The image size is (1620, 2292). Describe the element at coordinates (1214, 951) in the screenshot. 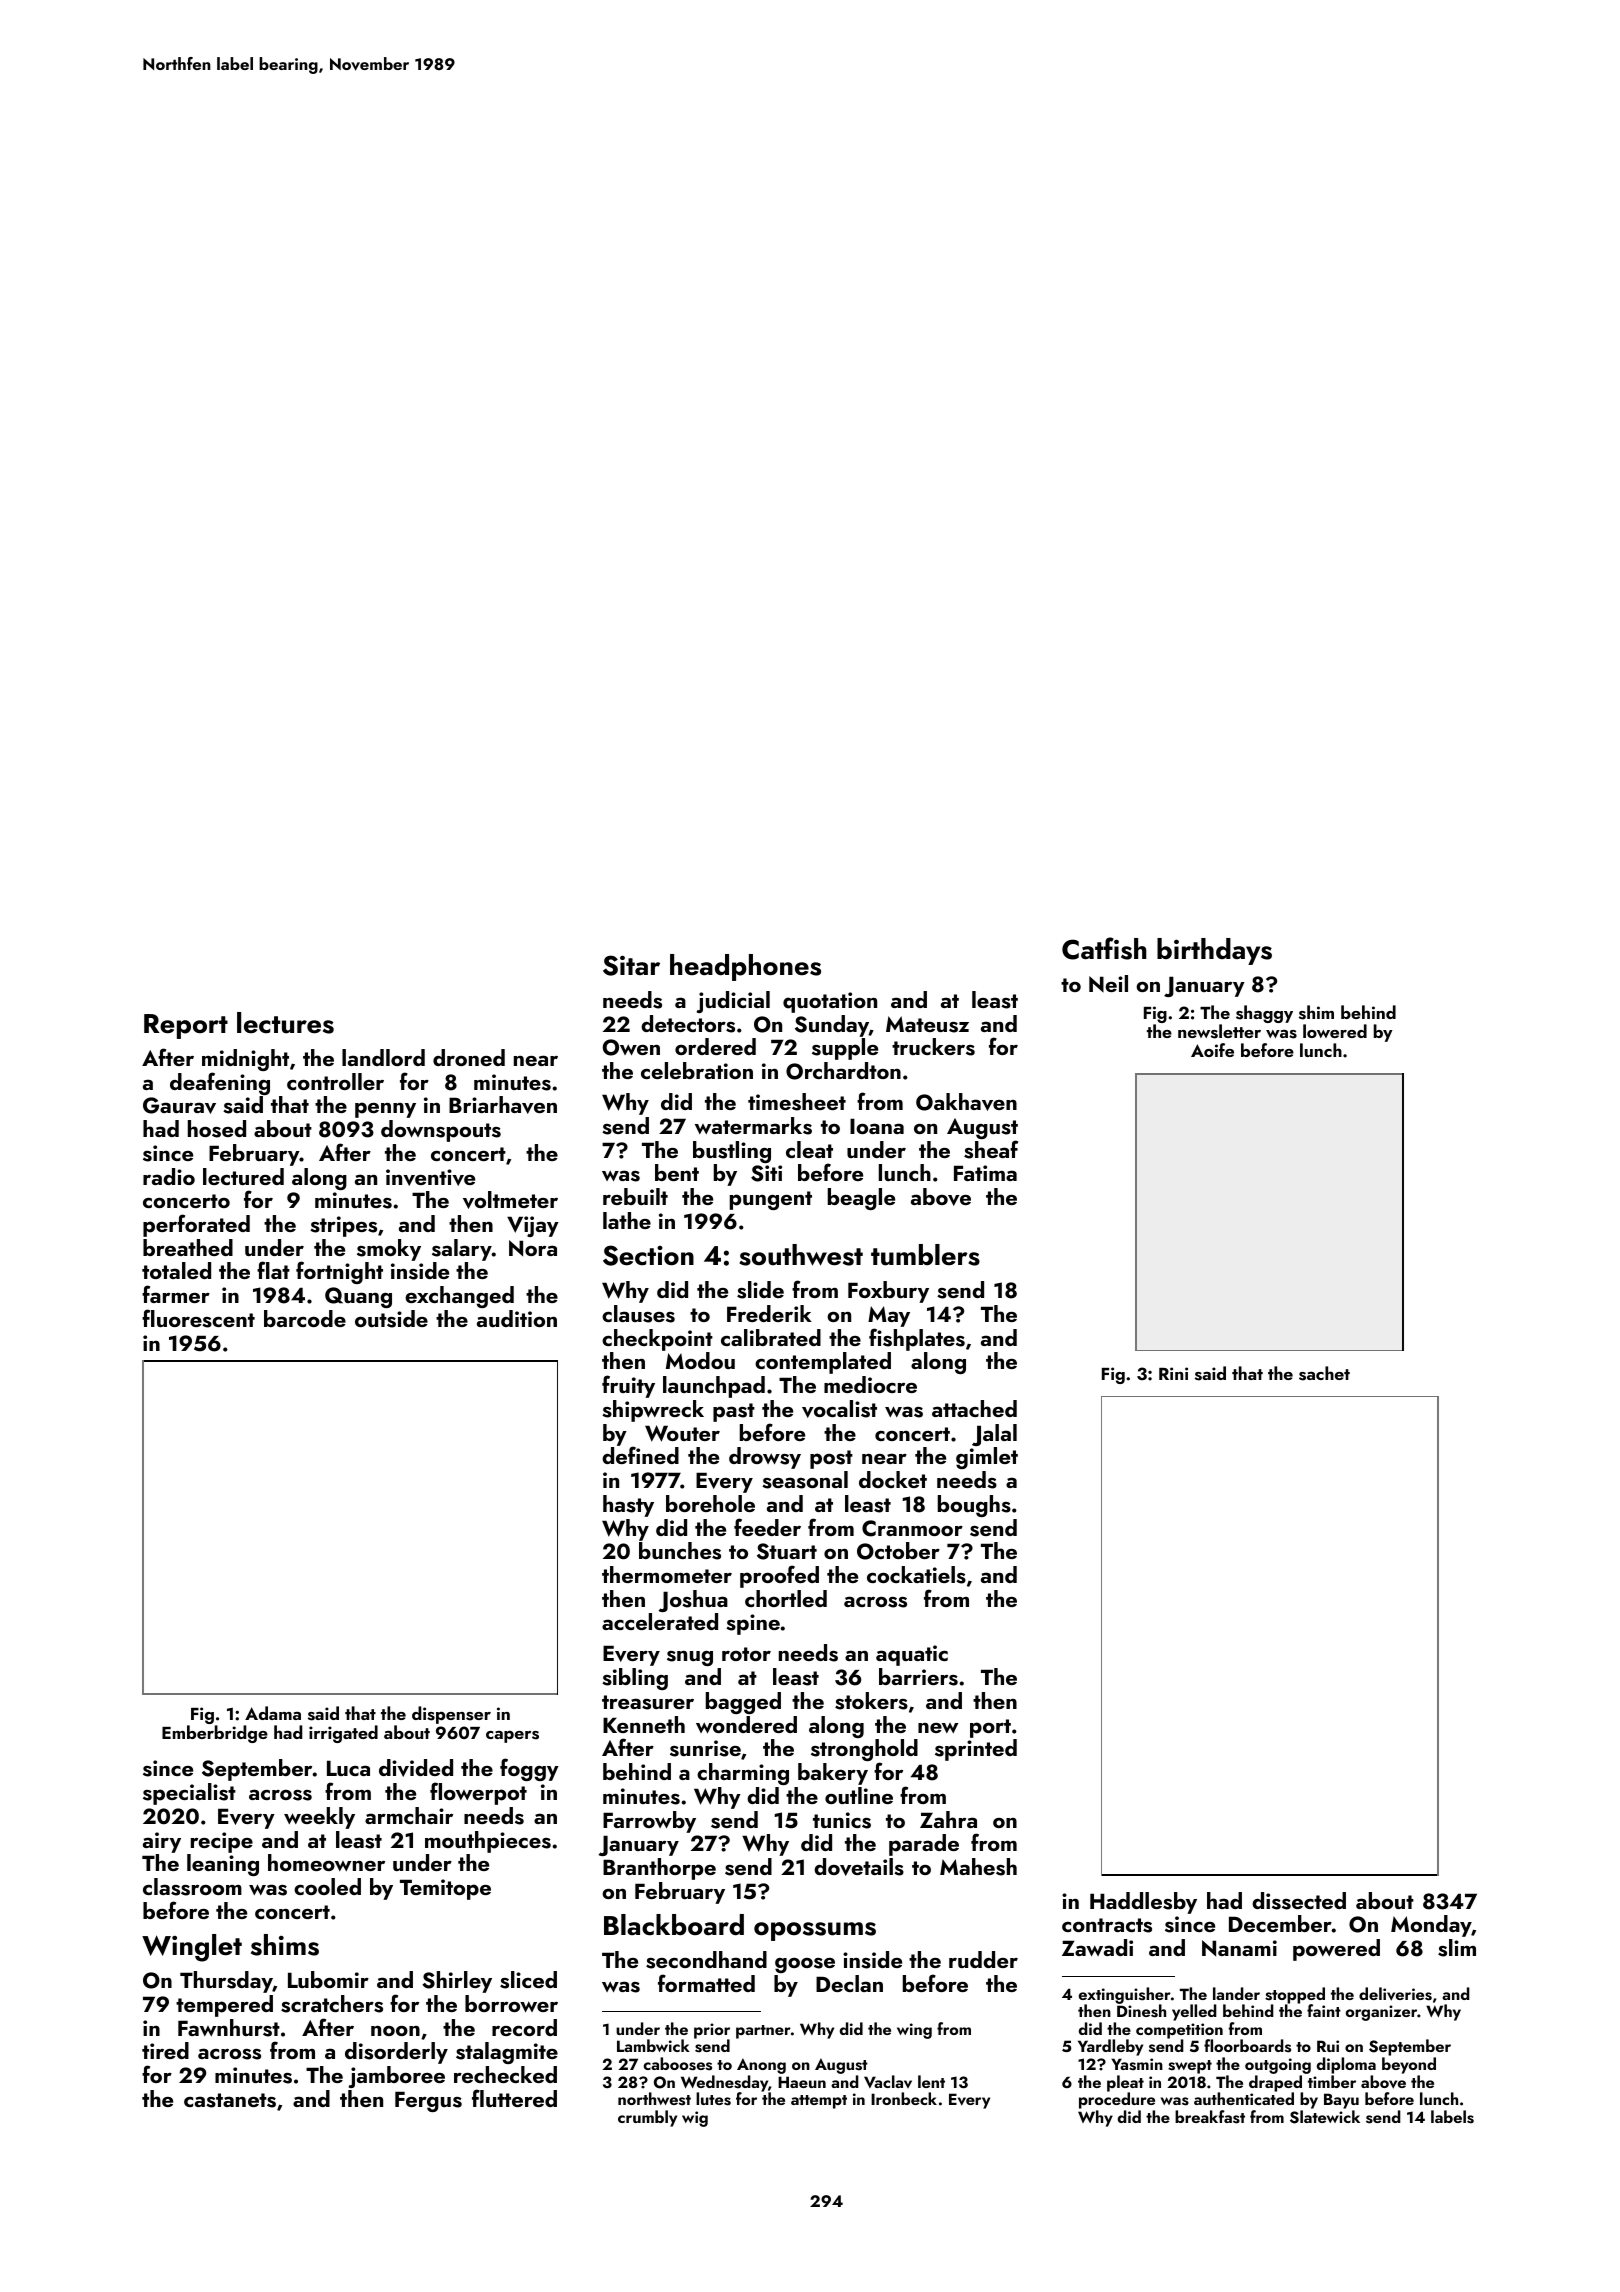

I see `birthdays` at that location.
